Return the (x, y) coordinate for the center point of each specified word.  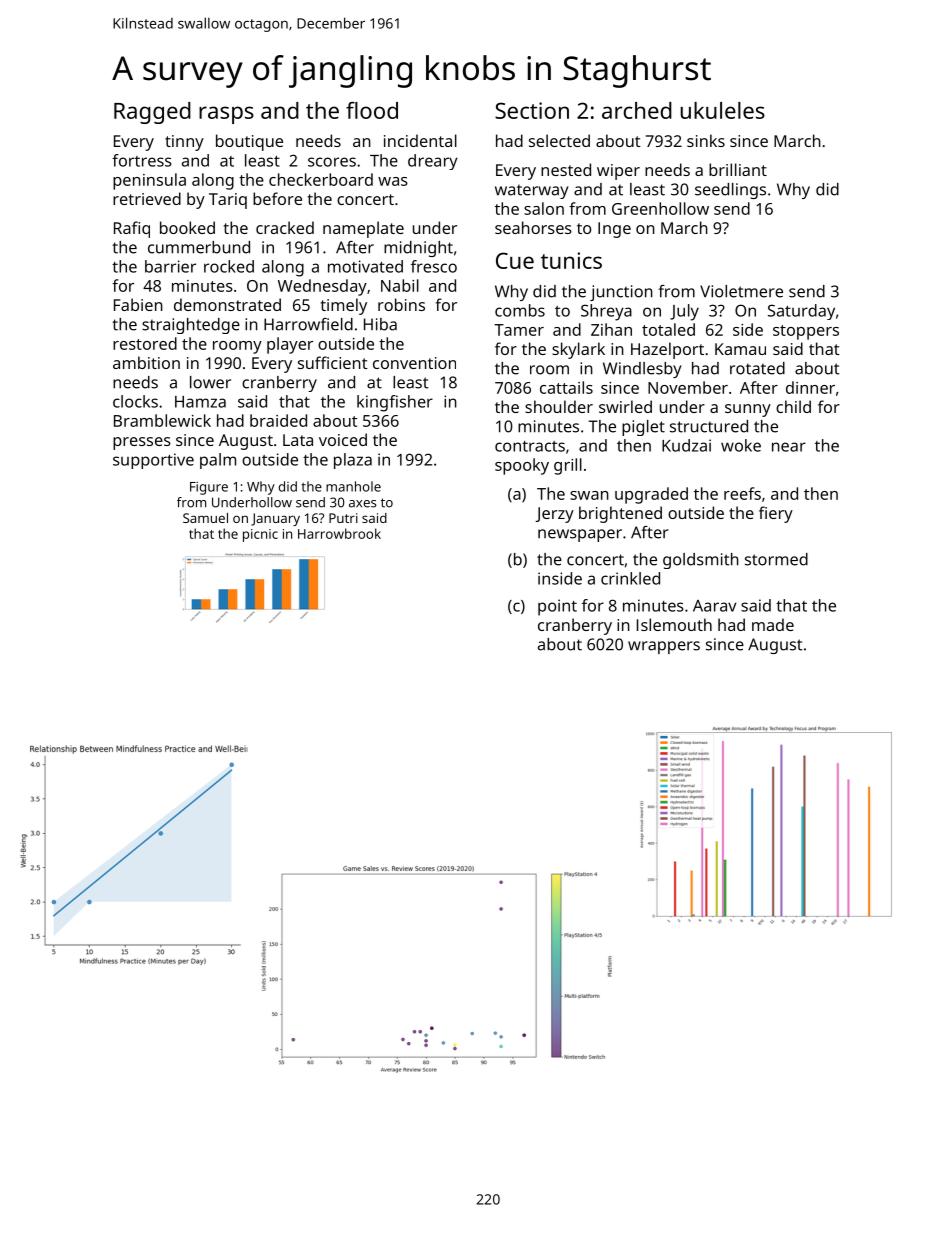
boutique (249, 142)
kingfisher (395, 403)
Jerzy (554, 515)
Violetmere (741, 291)
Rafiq (132, 229)
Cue (515, 260)
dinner (810, 387)
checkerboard (321, 179)
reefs (742, 493)
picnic (260, 535)
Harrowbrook (339, 533)
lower (210, 382)
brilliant (738, 169)
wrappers (664, 647)
